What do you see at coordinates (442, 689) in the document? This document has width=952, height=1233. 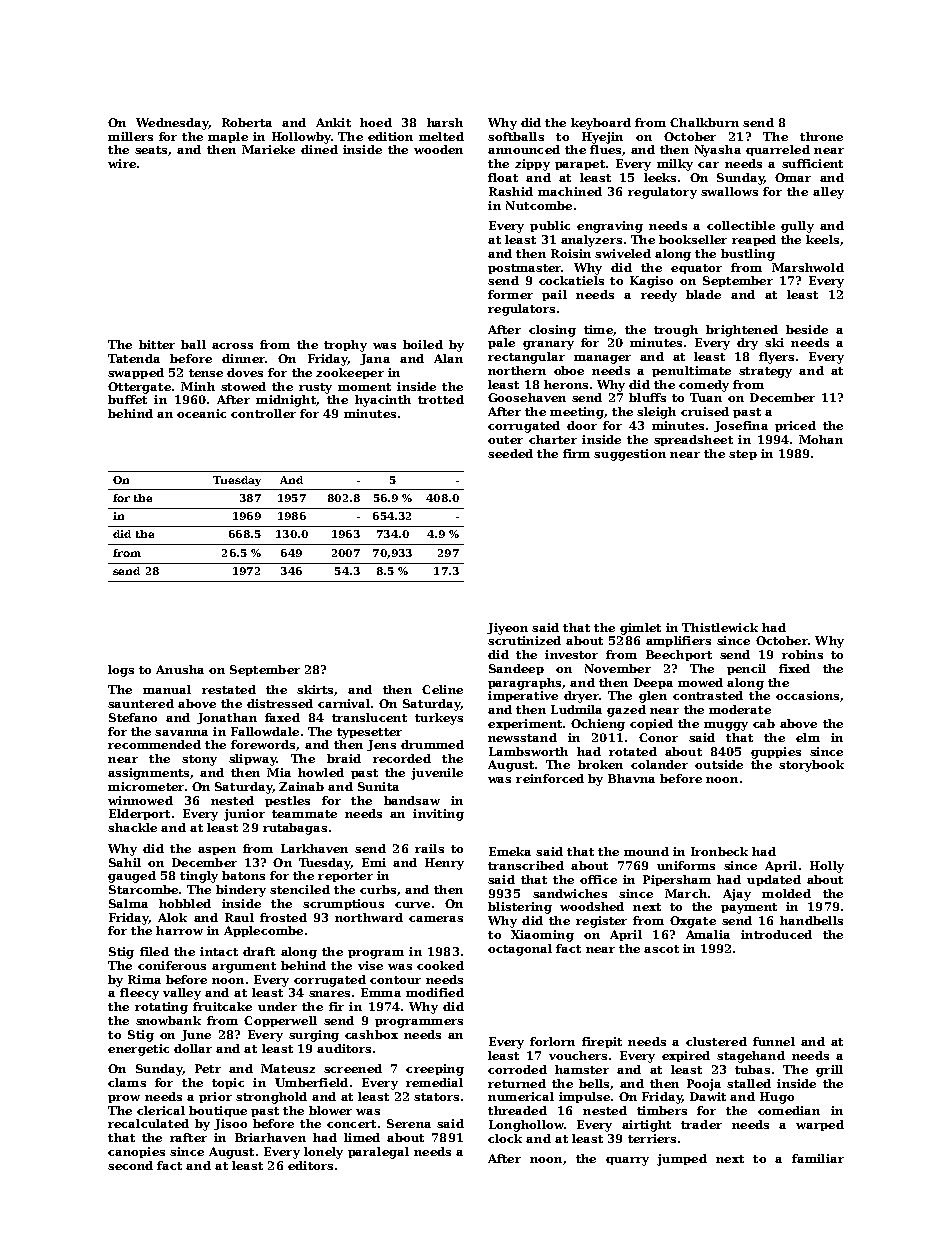 I see `Celine` at bounding box center [442, 689].
